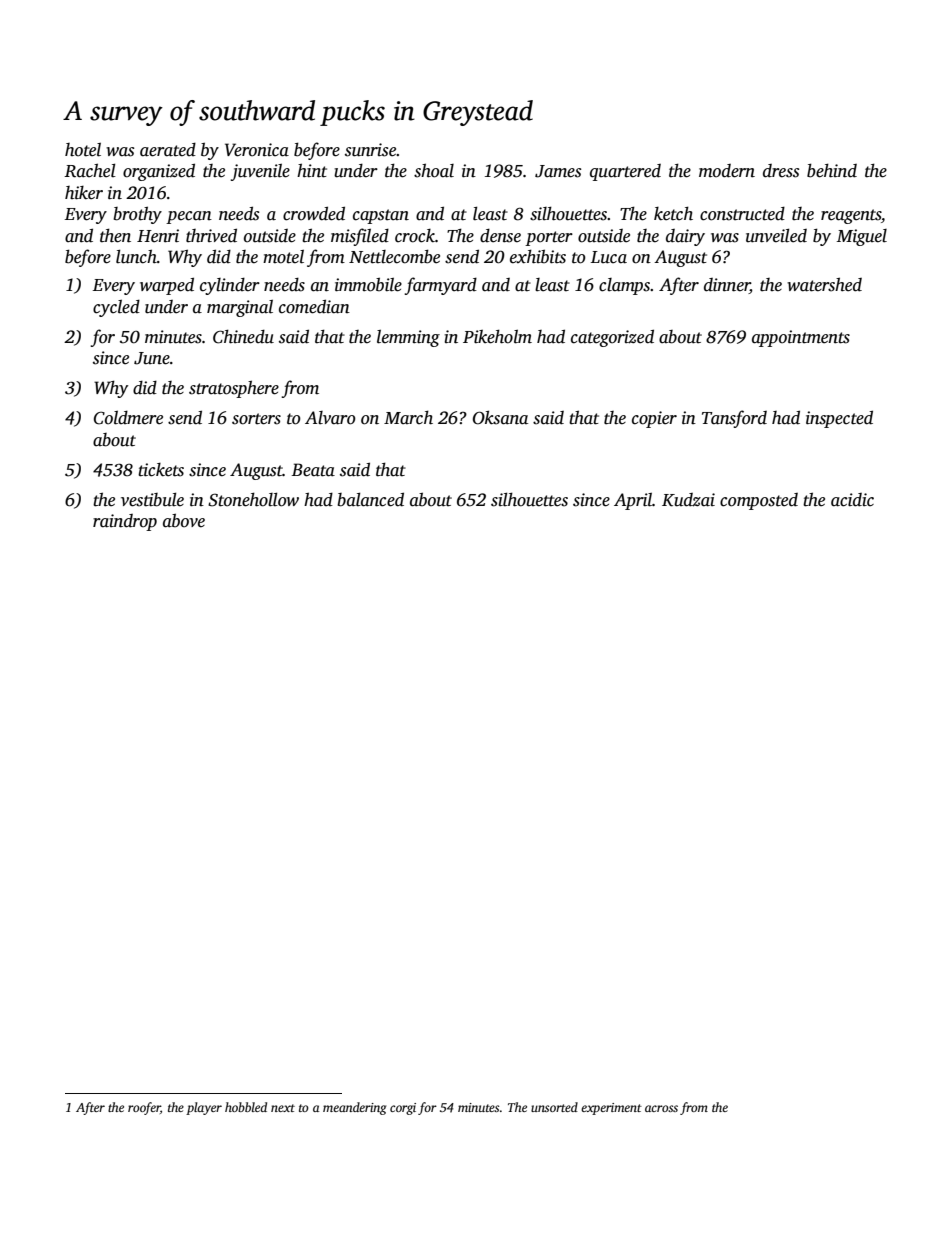 This screenshot has width=952, height=1233. What do you see at coordinates (624, 286) in the screenshot?
I see `clamps` at bounding box center [624, 286].
